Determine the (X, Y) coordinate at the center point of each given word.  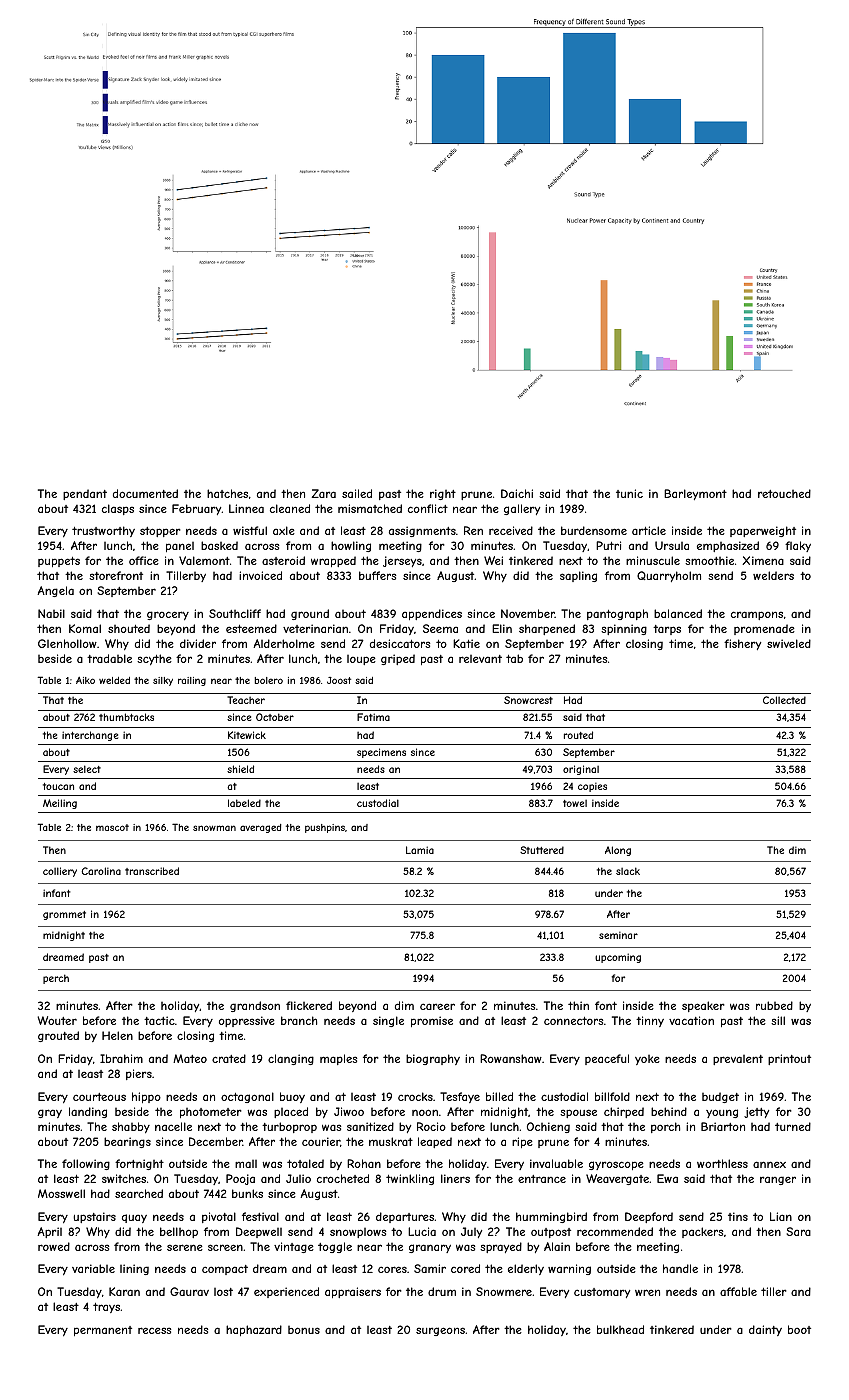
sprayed (501, 1247)
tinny (650, 1021)
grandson (255, 1006)
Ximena (763, 560)
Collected (784, 700)
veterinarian (315, 628)
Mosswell (61, 1193)
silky (163, 681)
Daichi (517, 493)
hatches (227, 493)
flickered (309, 1005)
